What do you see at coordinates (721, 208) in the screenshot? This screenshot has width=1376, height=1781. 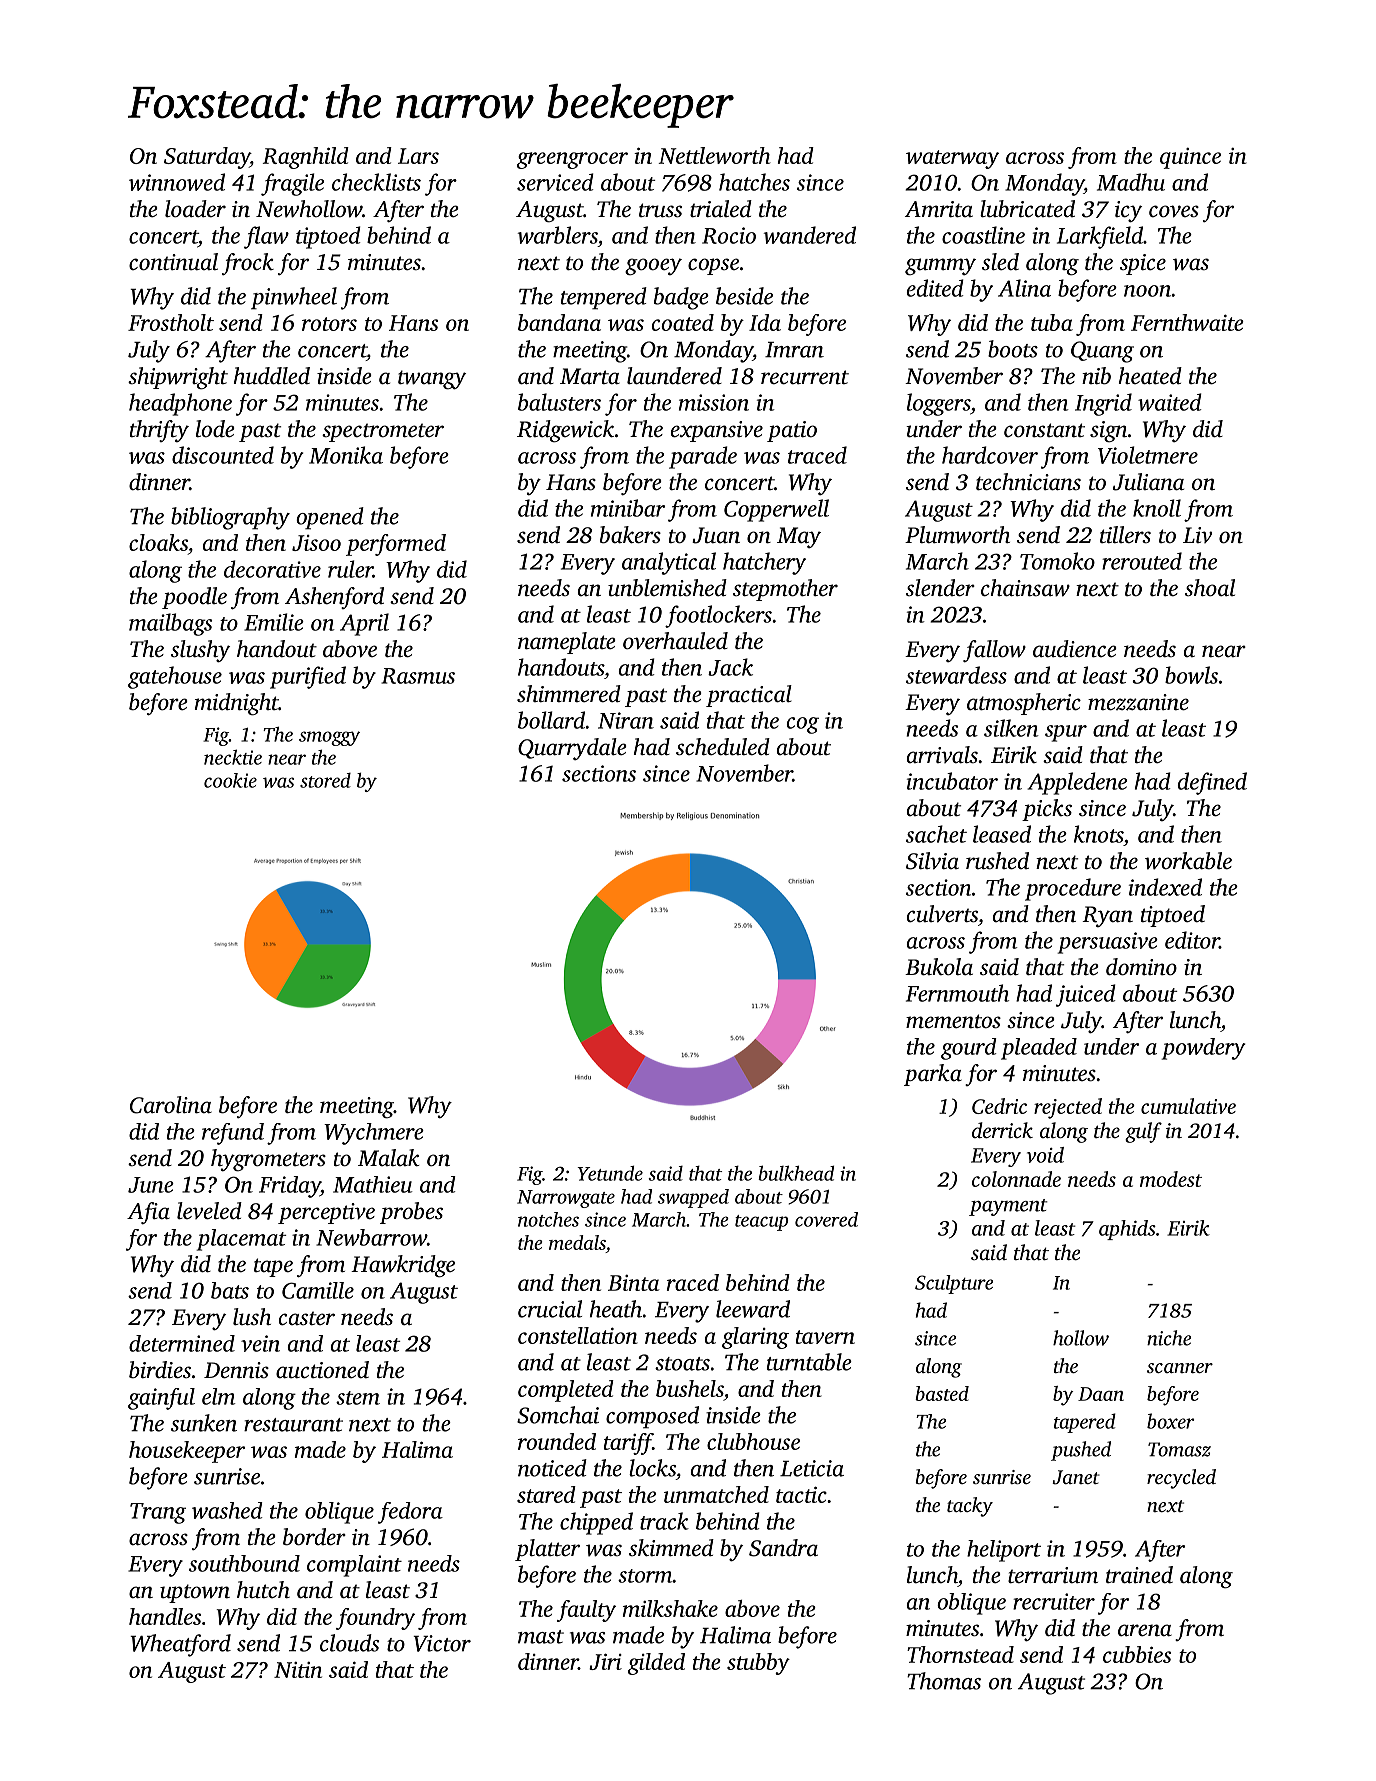 I see `trialed` at bounding box center [721, 208].
